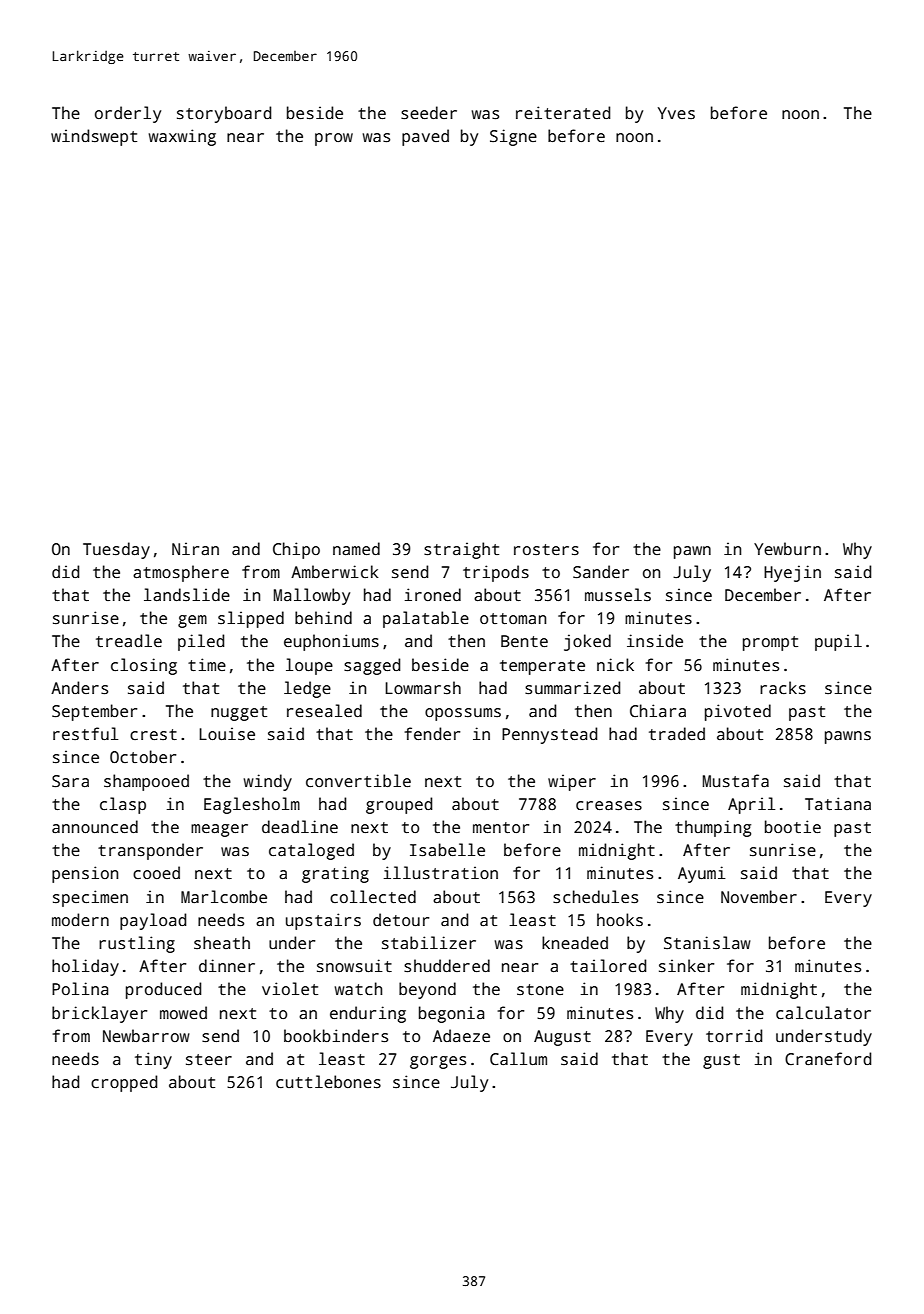  I want to click on ironed, so click(433, 594).
